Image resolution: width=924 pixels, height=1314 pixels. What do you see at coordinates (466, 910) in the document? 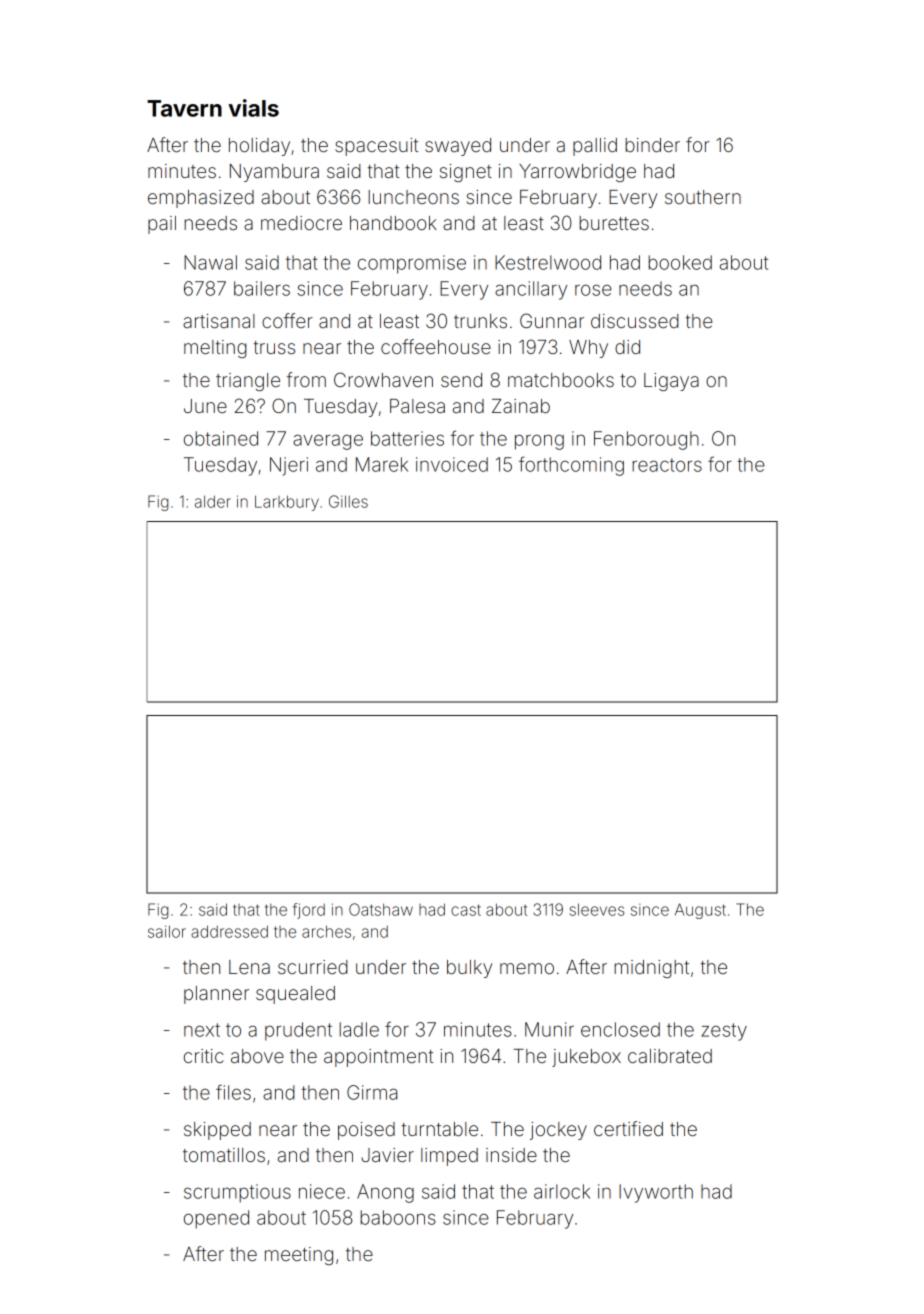
I see `cast` at bounding box center [466, 910].
